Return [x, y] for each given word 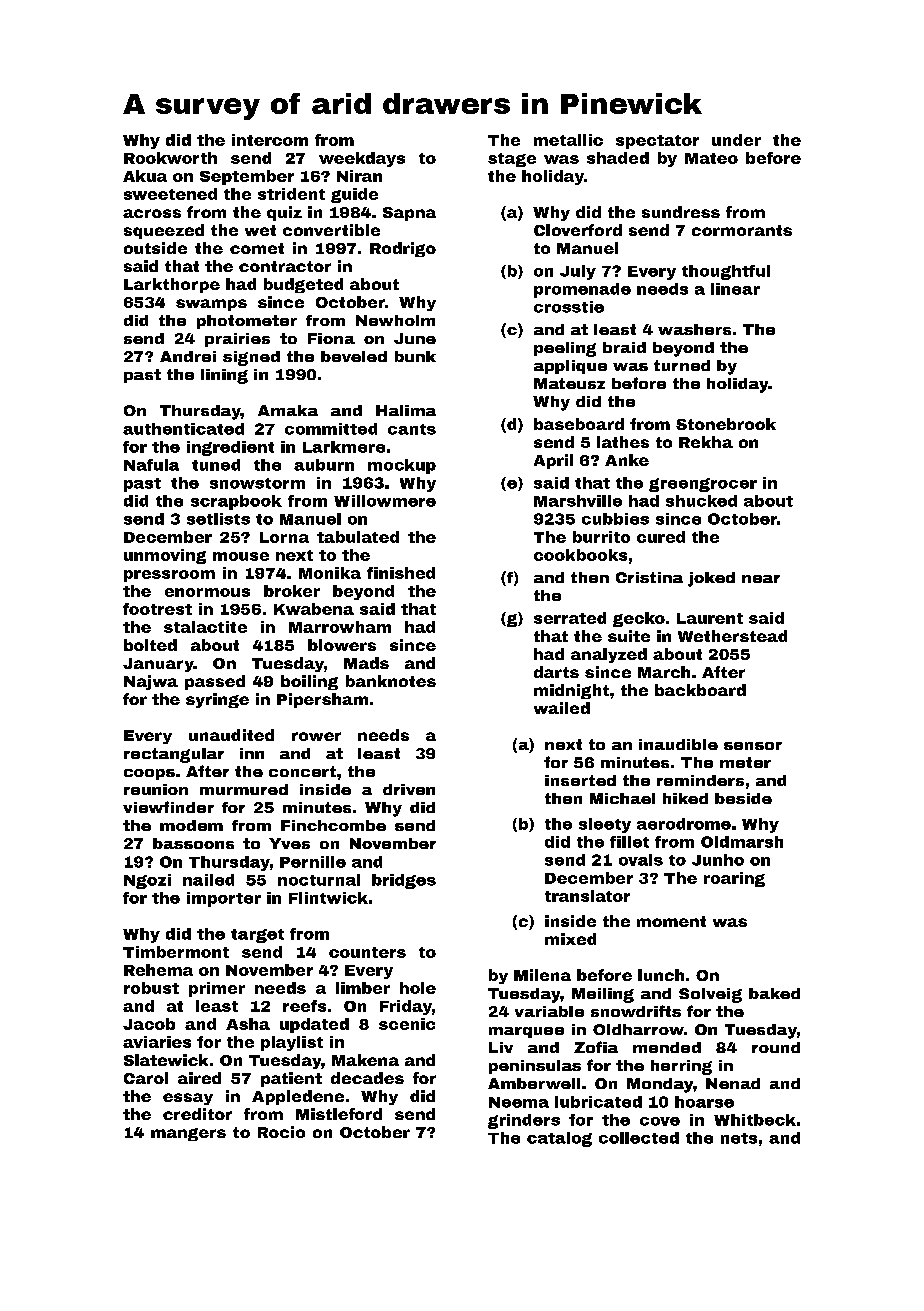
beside [743, 798]
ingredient [230, 448]
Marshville [578, 501]
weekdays [362, 159]
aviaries [157, 1042]
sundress [681, 212]
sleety [605, 825]
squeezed [164, 231]
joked [711, 579]
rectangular [174, 755]
